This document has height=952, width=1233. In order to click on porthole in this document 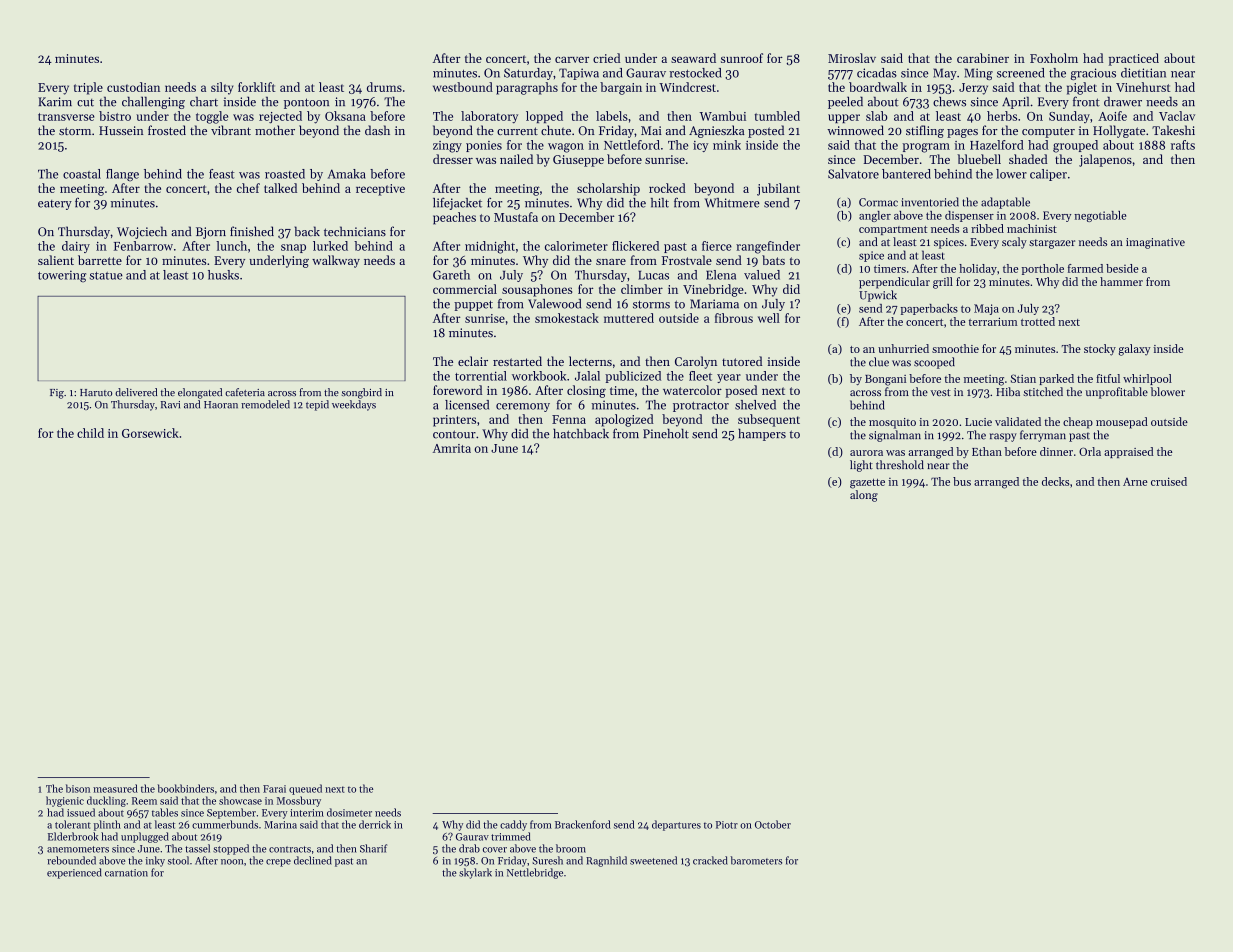, I will do `click(1043, 269)`.
